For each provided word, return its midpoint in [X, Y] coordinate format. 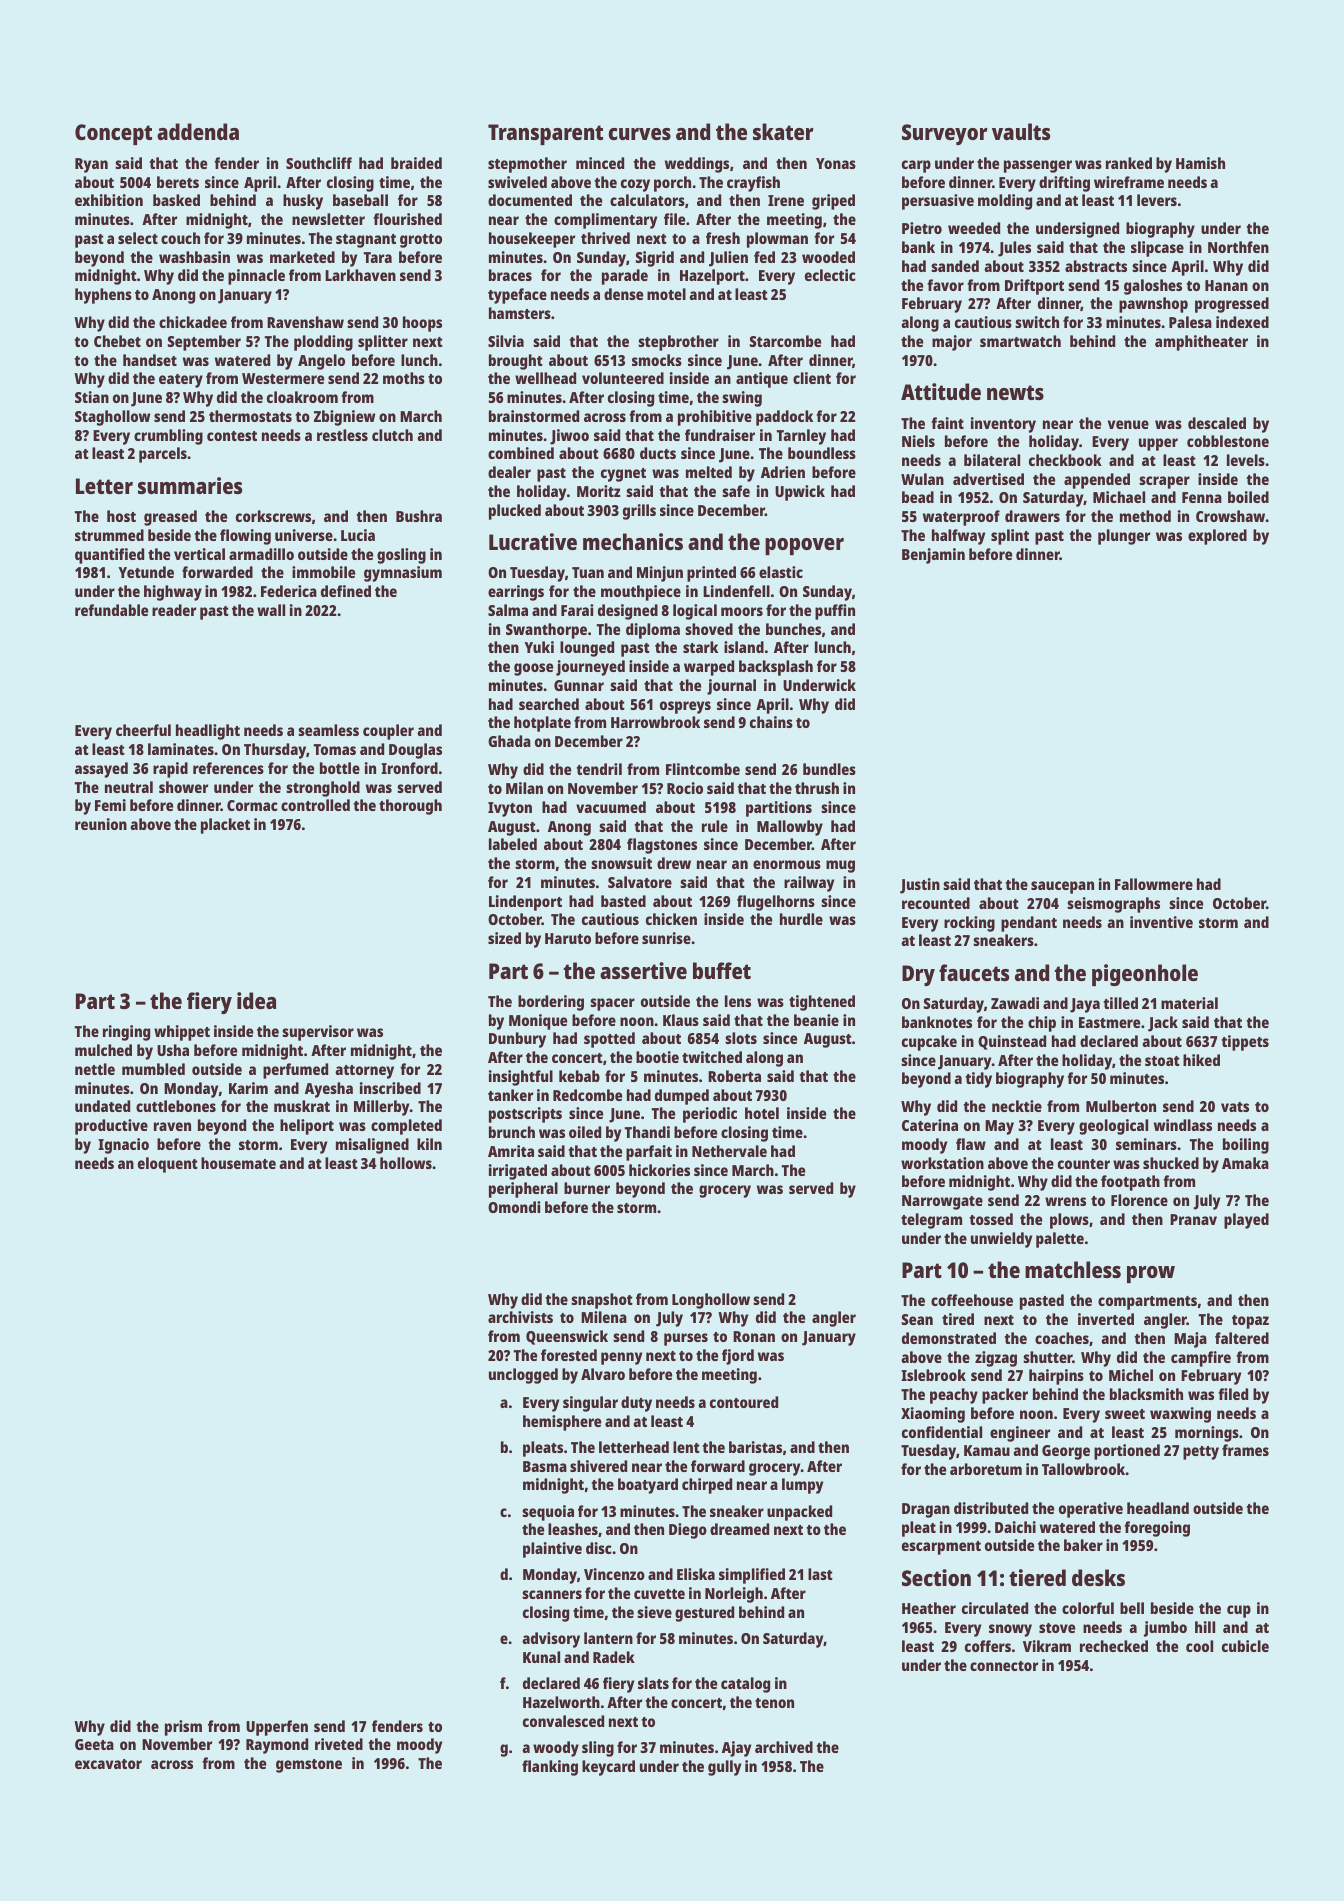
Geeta [94, 1744]
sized [504, 938]
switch [1037, 322]
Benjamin [933, 556]
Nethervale [729, 1151]
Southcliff [319, 163]
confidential [942, 1432]
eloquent [168, 1165]
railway [809, 884]
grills [639, 512]
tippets [1245, 1043]
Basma [545, 1466]
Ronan [754, 1336]
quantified [109, 556]
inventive [1161, 922]
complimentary [605, 221]
